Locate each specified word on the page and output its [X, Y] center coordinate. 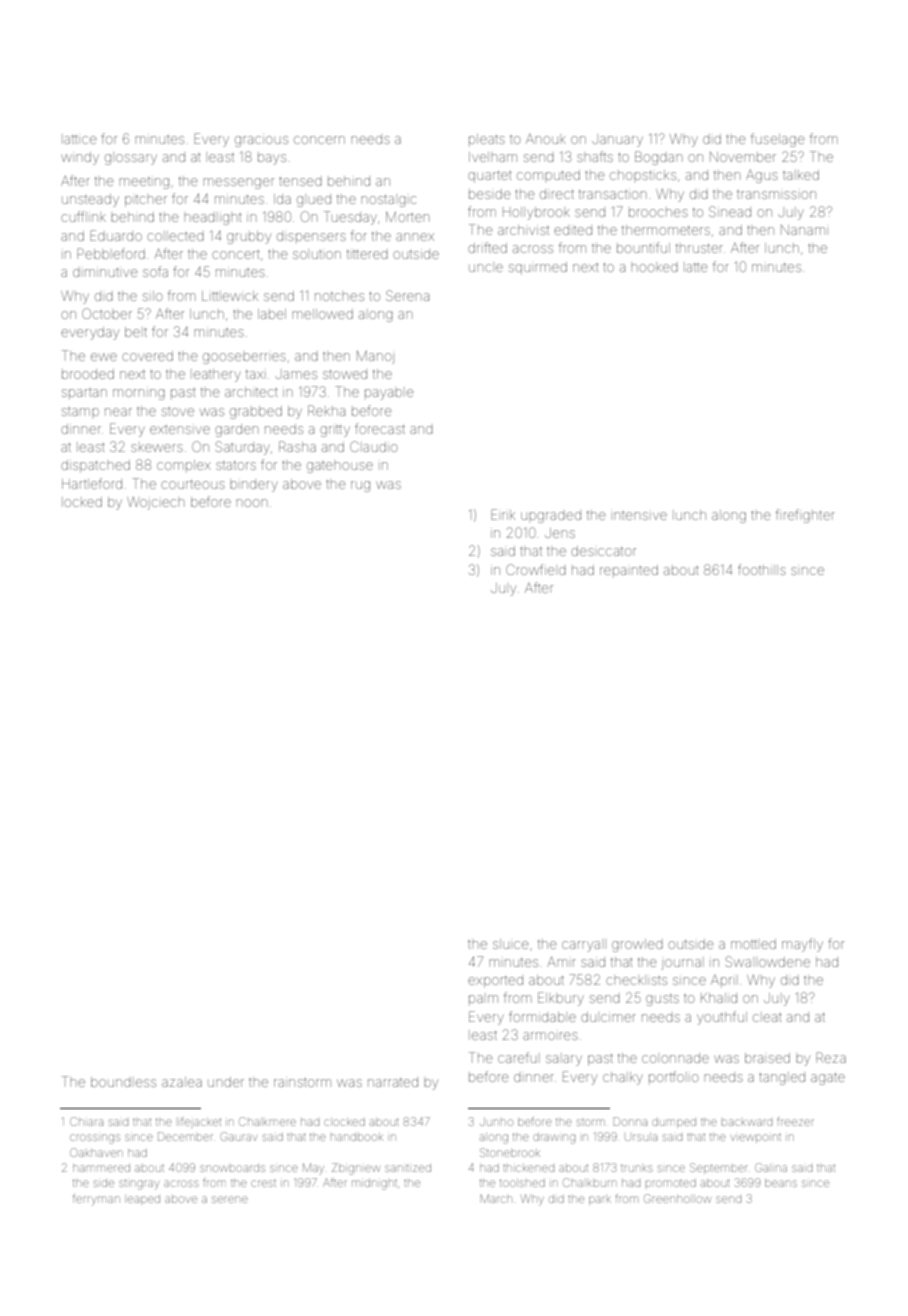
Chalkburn [590, 1182]
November [743, 157]
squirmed [538, 268]
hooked [654, 268]
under [226, 1082]
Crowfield [536, 569]
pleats [487, 139]
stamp [80, 412]
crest [263, 1183]
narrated [393, 1082]
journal [681, 964]
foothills [762, 569]
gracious [261, 141]
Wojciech [155, 503]
